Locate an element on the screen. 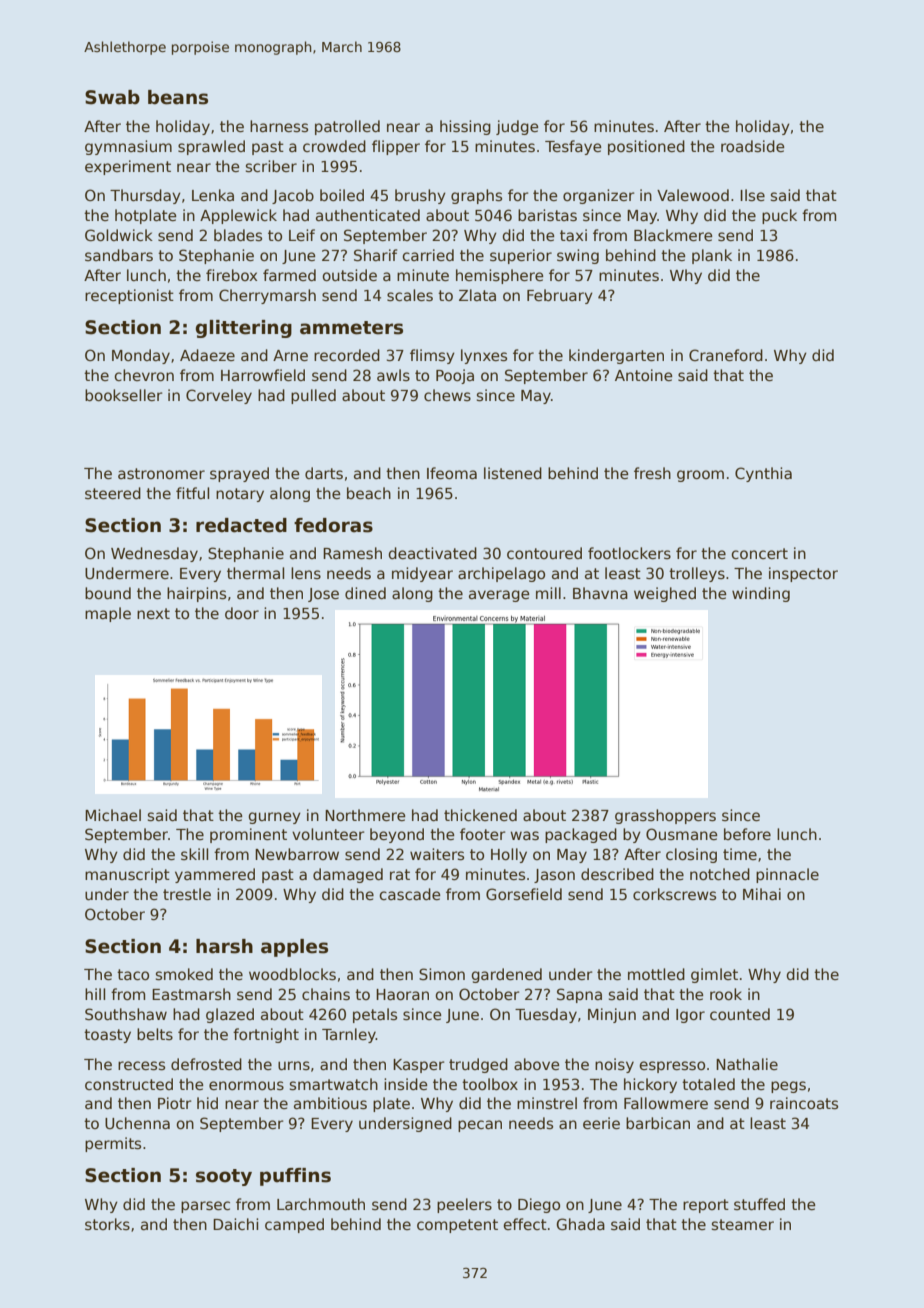 Image resolution: width=924 pixels, height=1308 pixels. harsh is located at coordinates (224, 946).
